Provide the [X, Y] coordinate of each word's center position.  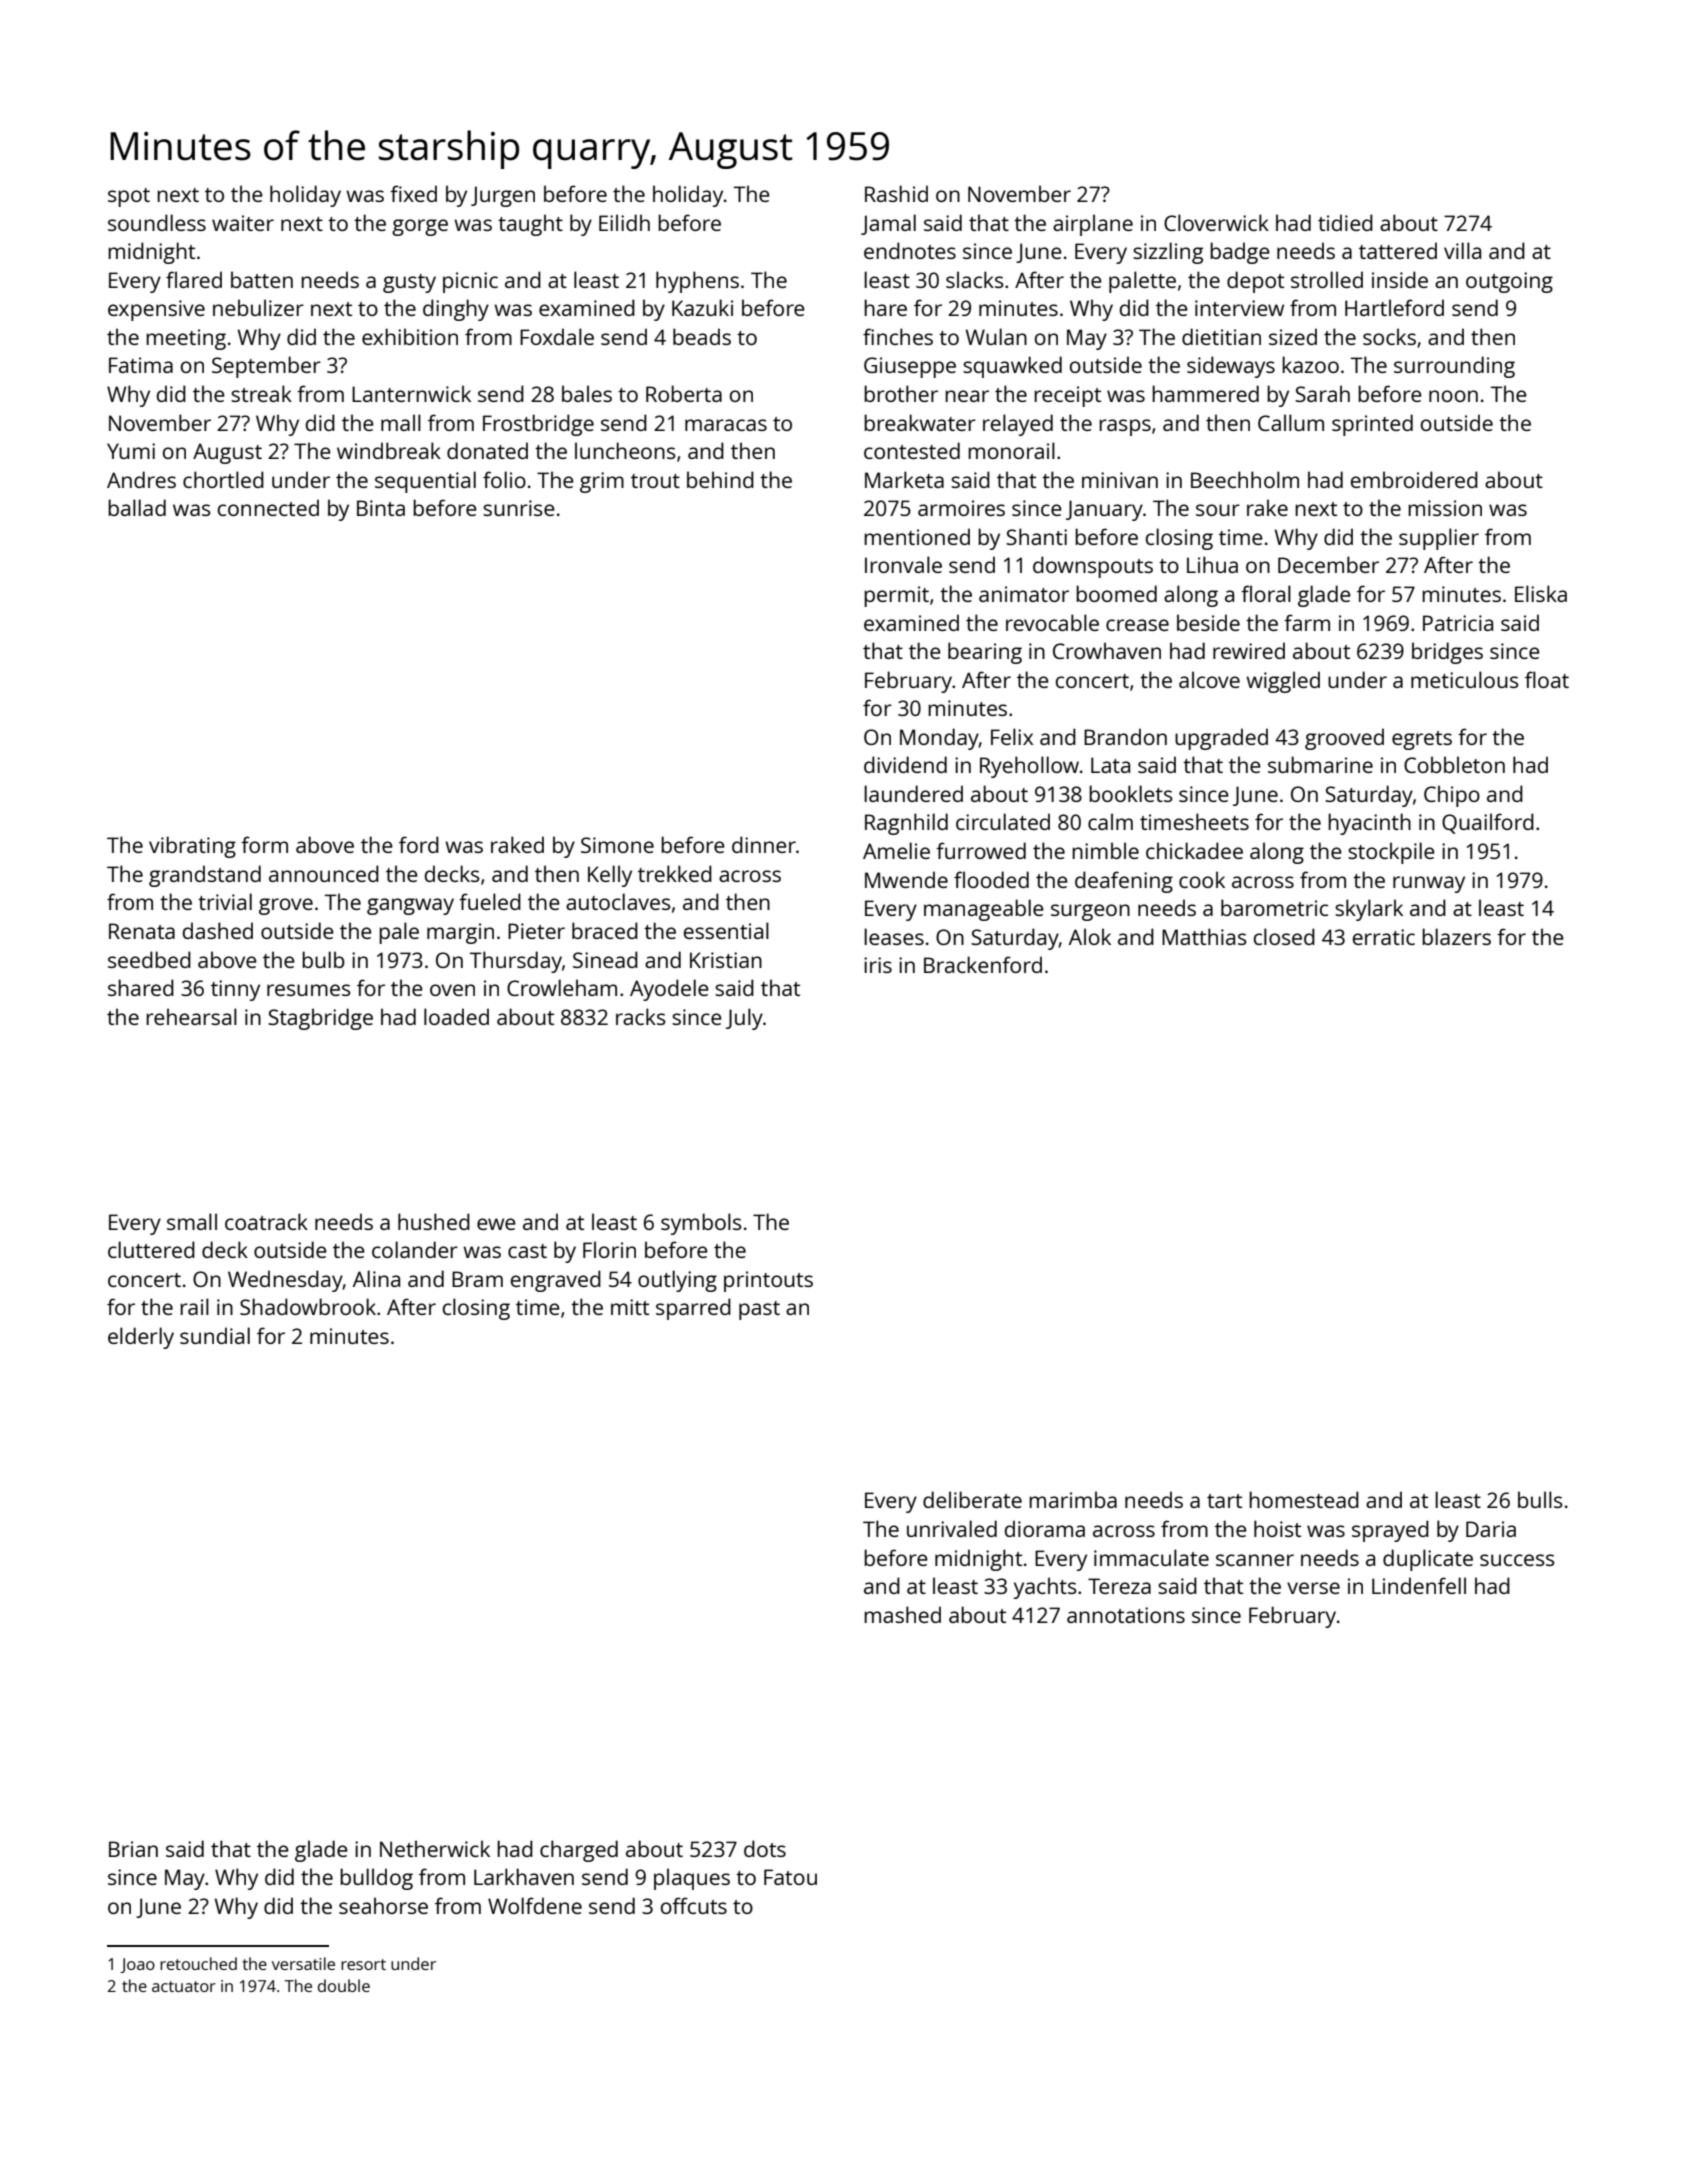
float [1547, 679]
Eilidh [624, 222]
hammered [1205, 393]
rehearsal [191, 1016]
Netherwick [435, 1848]
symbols [701, 1224]
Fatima [141, 365]
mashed [902, 1614]
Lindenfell [1419, 1585]
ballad [137, 507]
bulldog [376, 1879]
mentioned [917, 536]
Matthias [1204, 936]
